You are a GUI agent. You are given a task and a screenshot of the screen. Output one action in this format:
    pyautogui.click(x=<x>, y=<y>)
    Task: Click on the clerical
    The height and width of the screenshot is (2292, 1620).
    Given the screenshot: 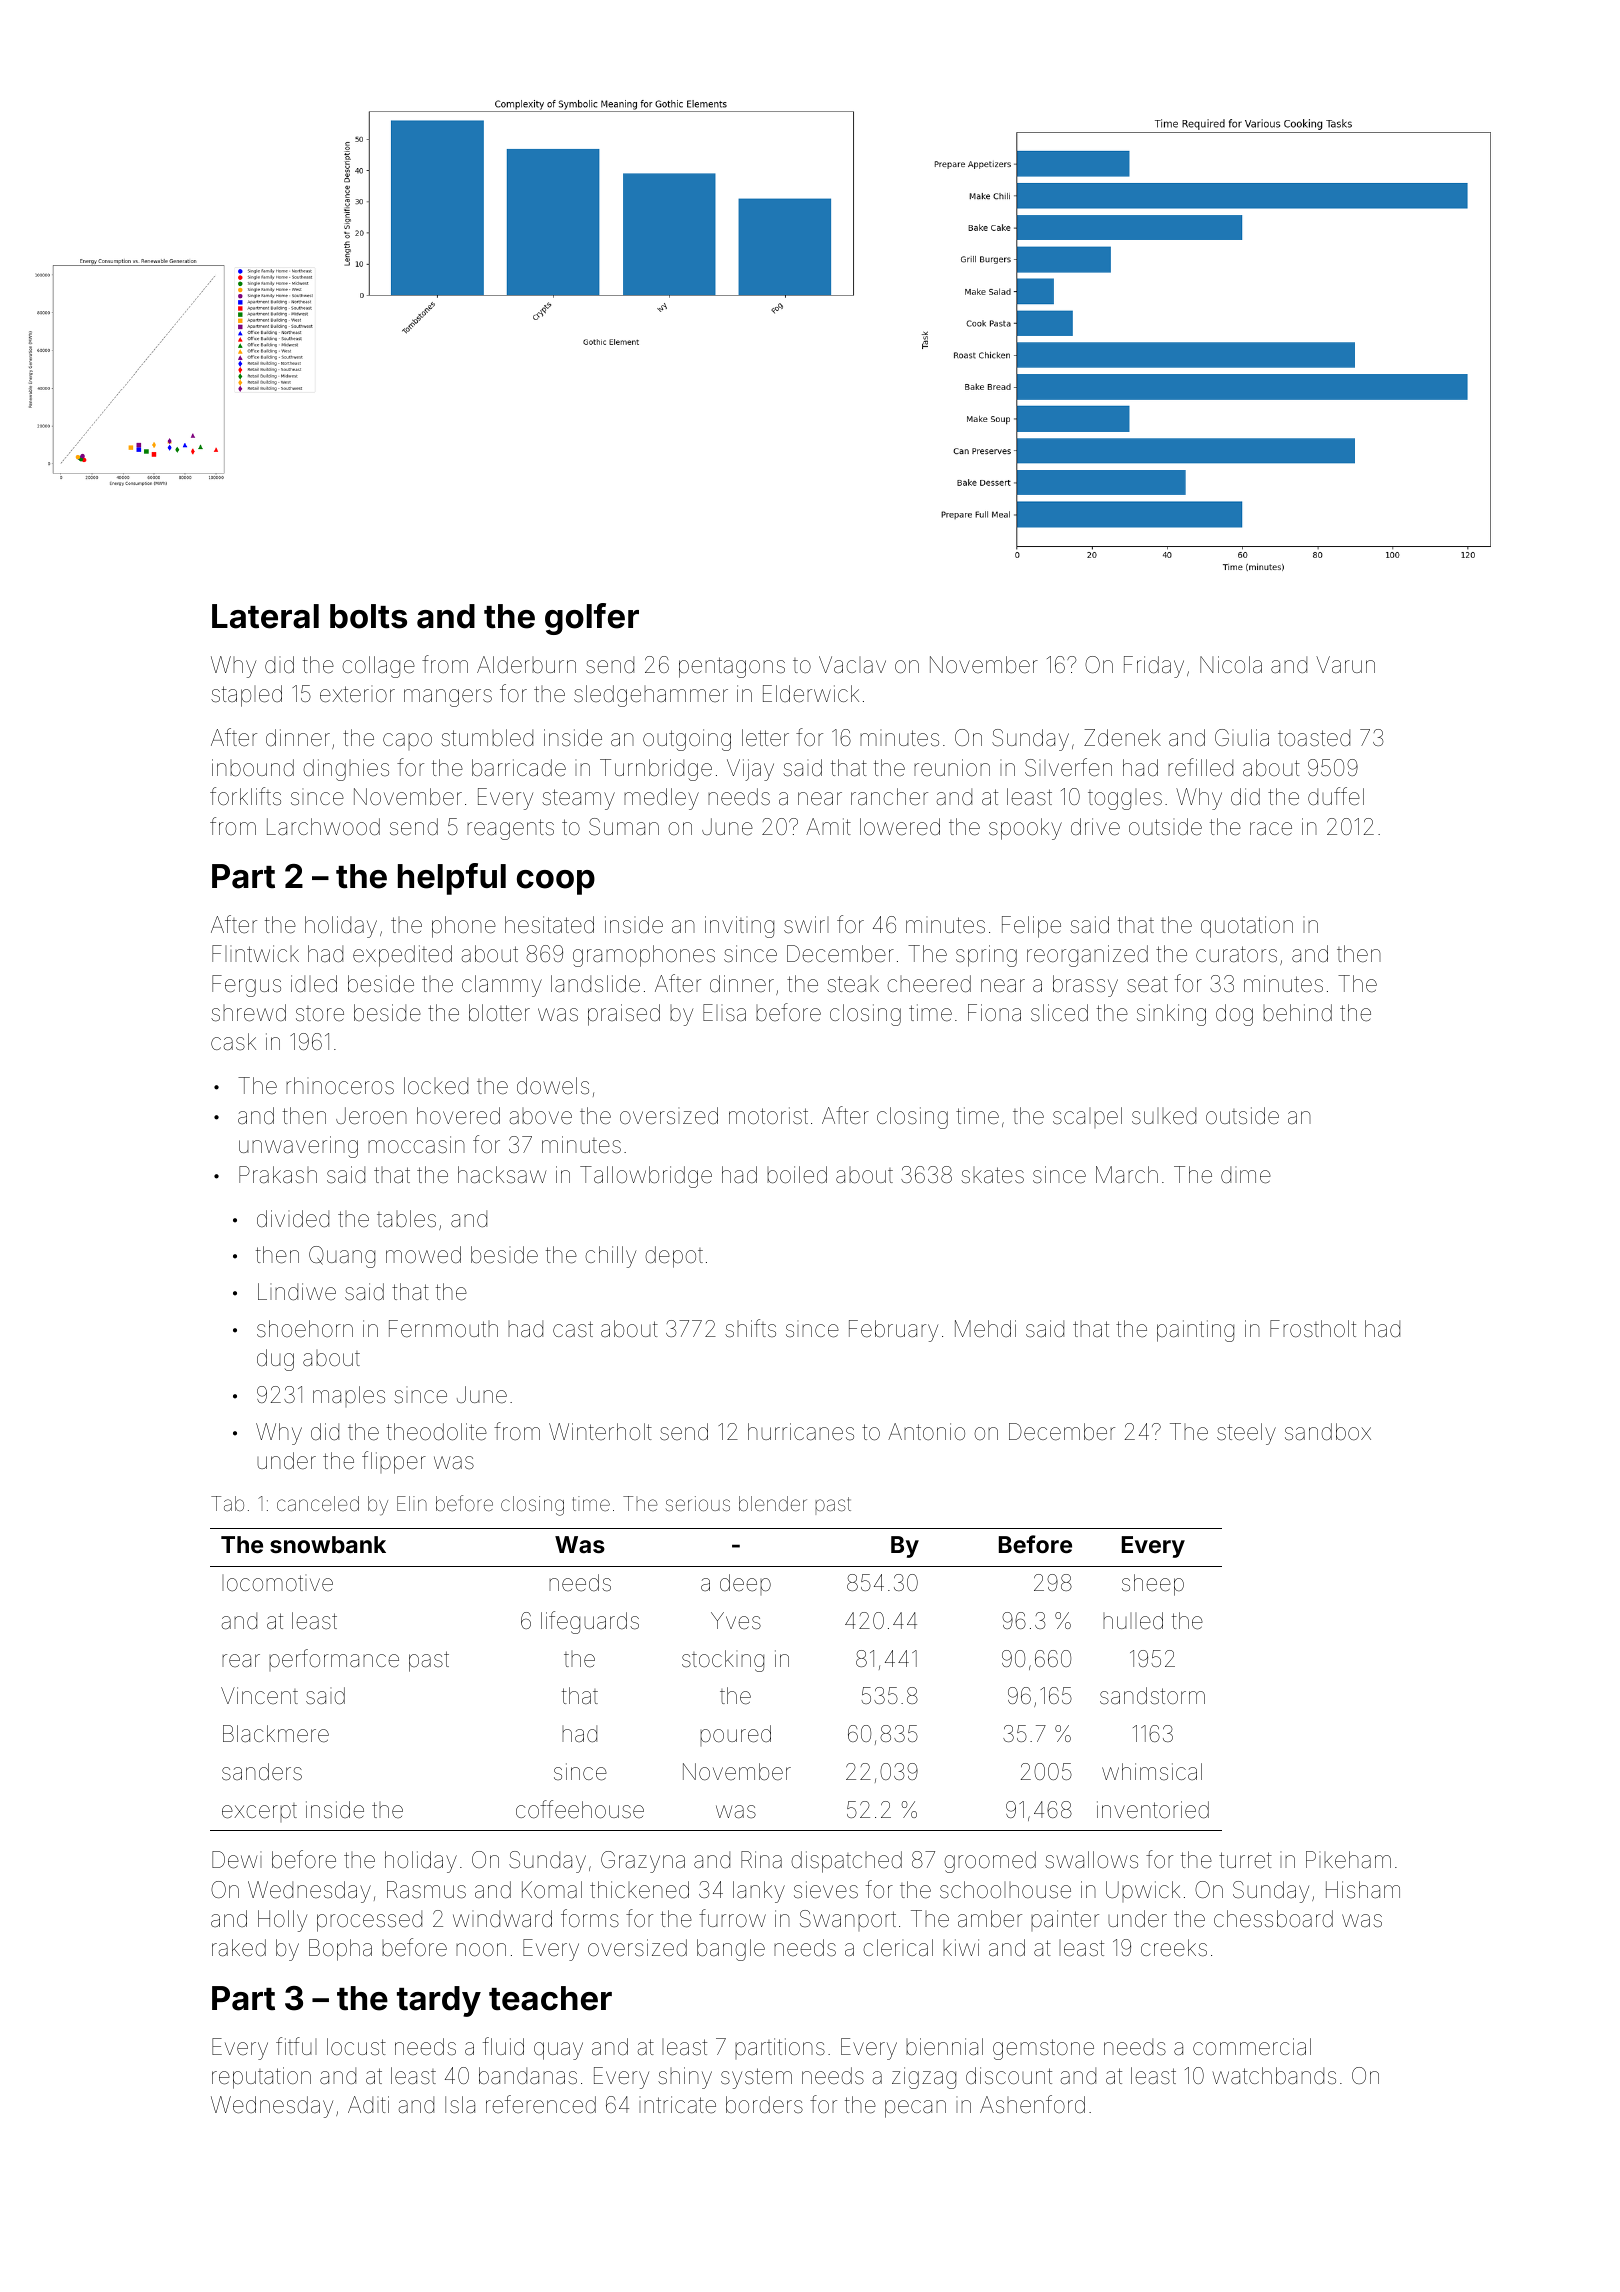 What is the action you would take?
    pyautogui.click(x=898, y=1948)
